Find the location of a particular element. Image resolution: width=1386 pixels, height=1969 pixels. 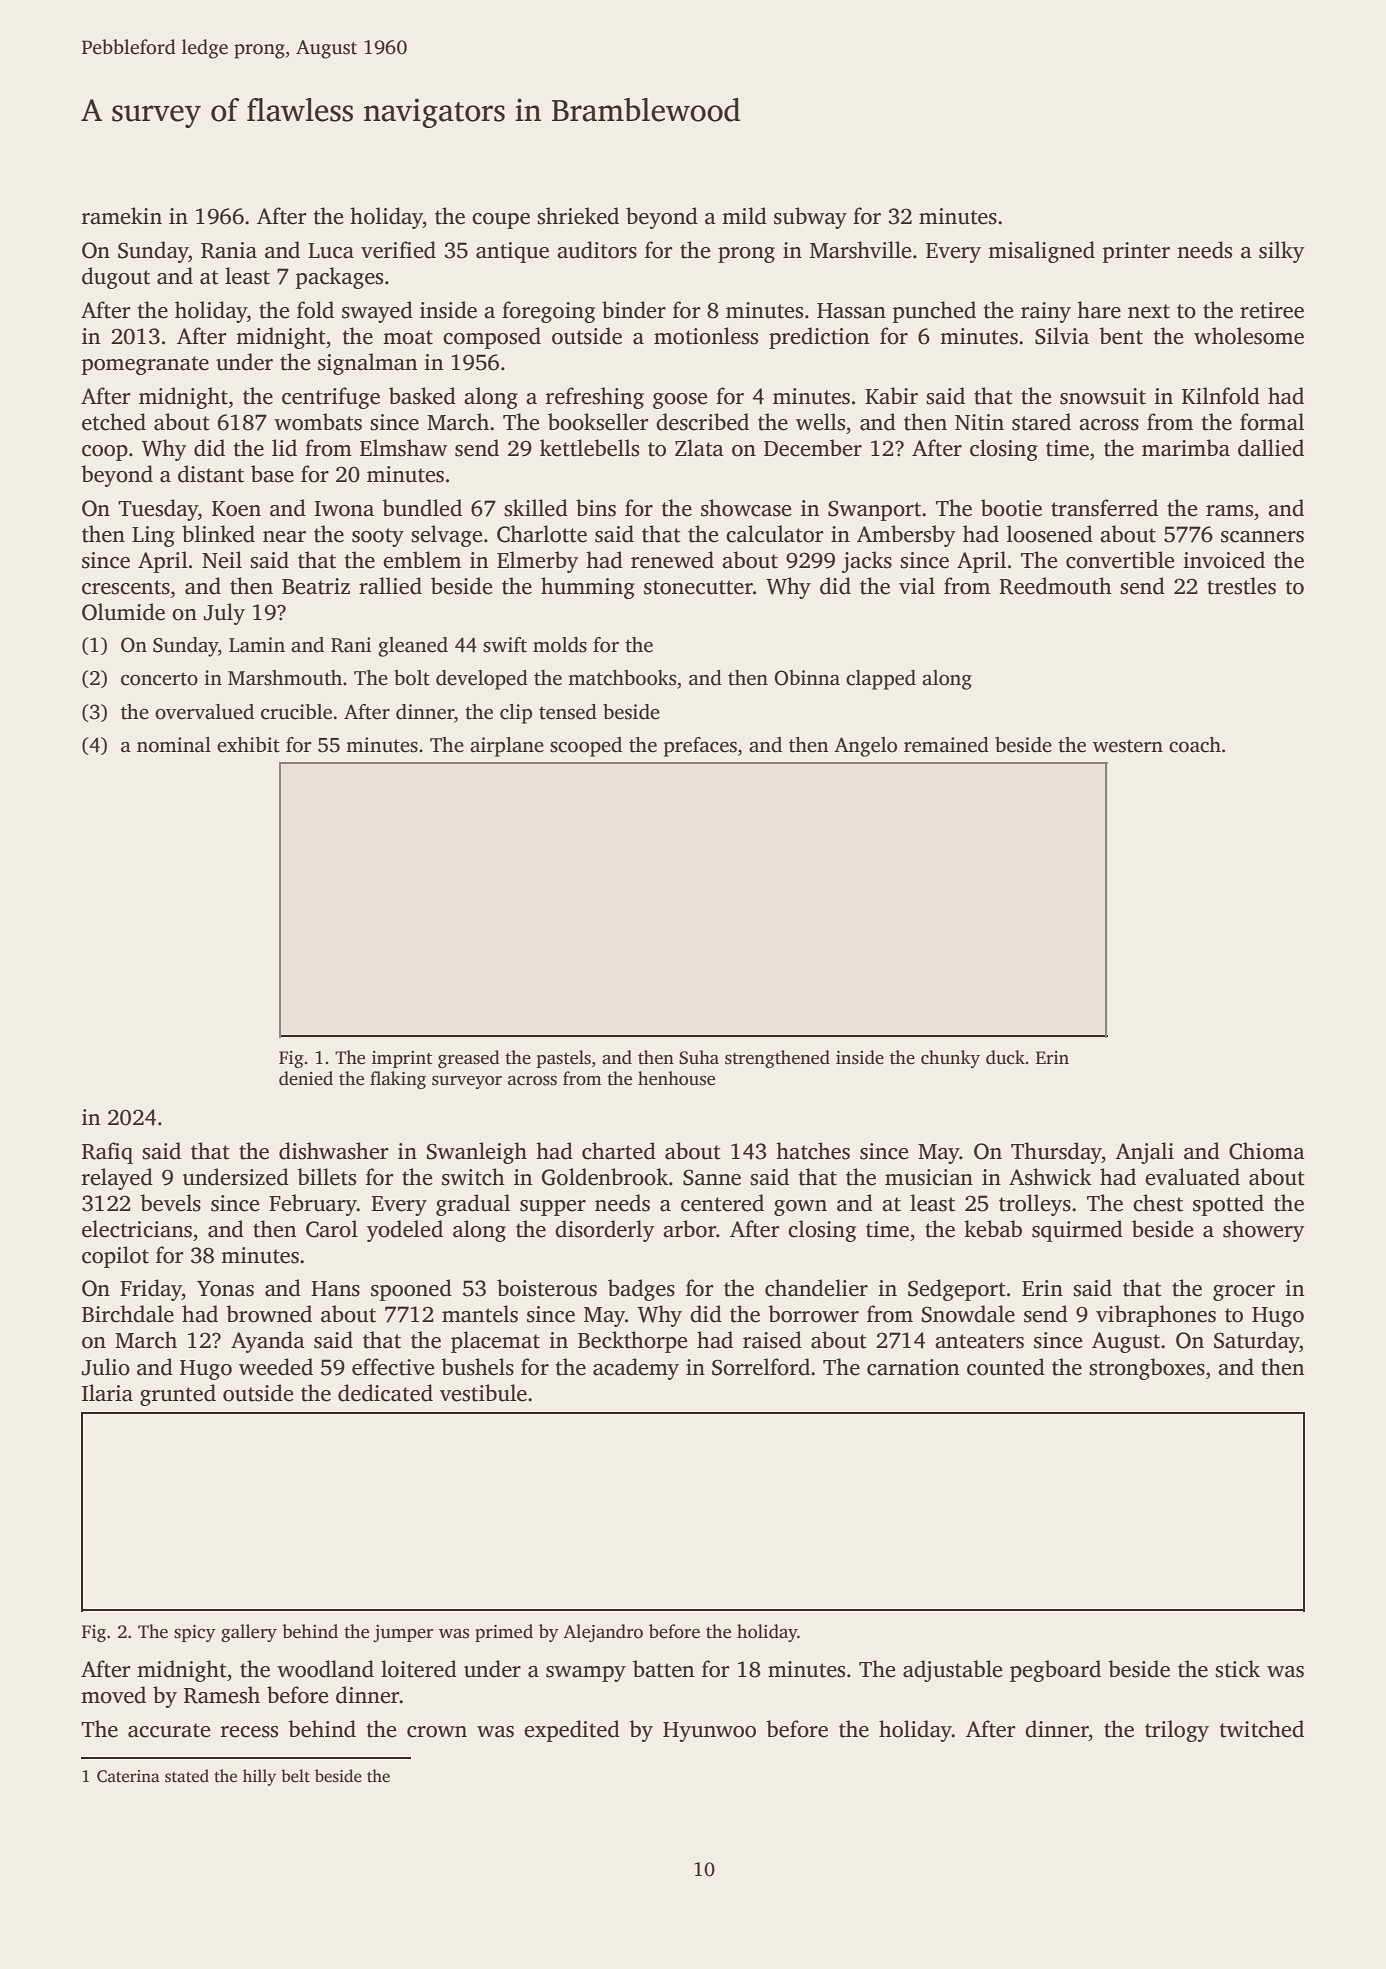

Chioma is located at coordinates (1267, 1151).
